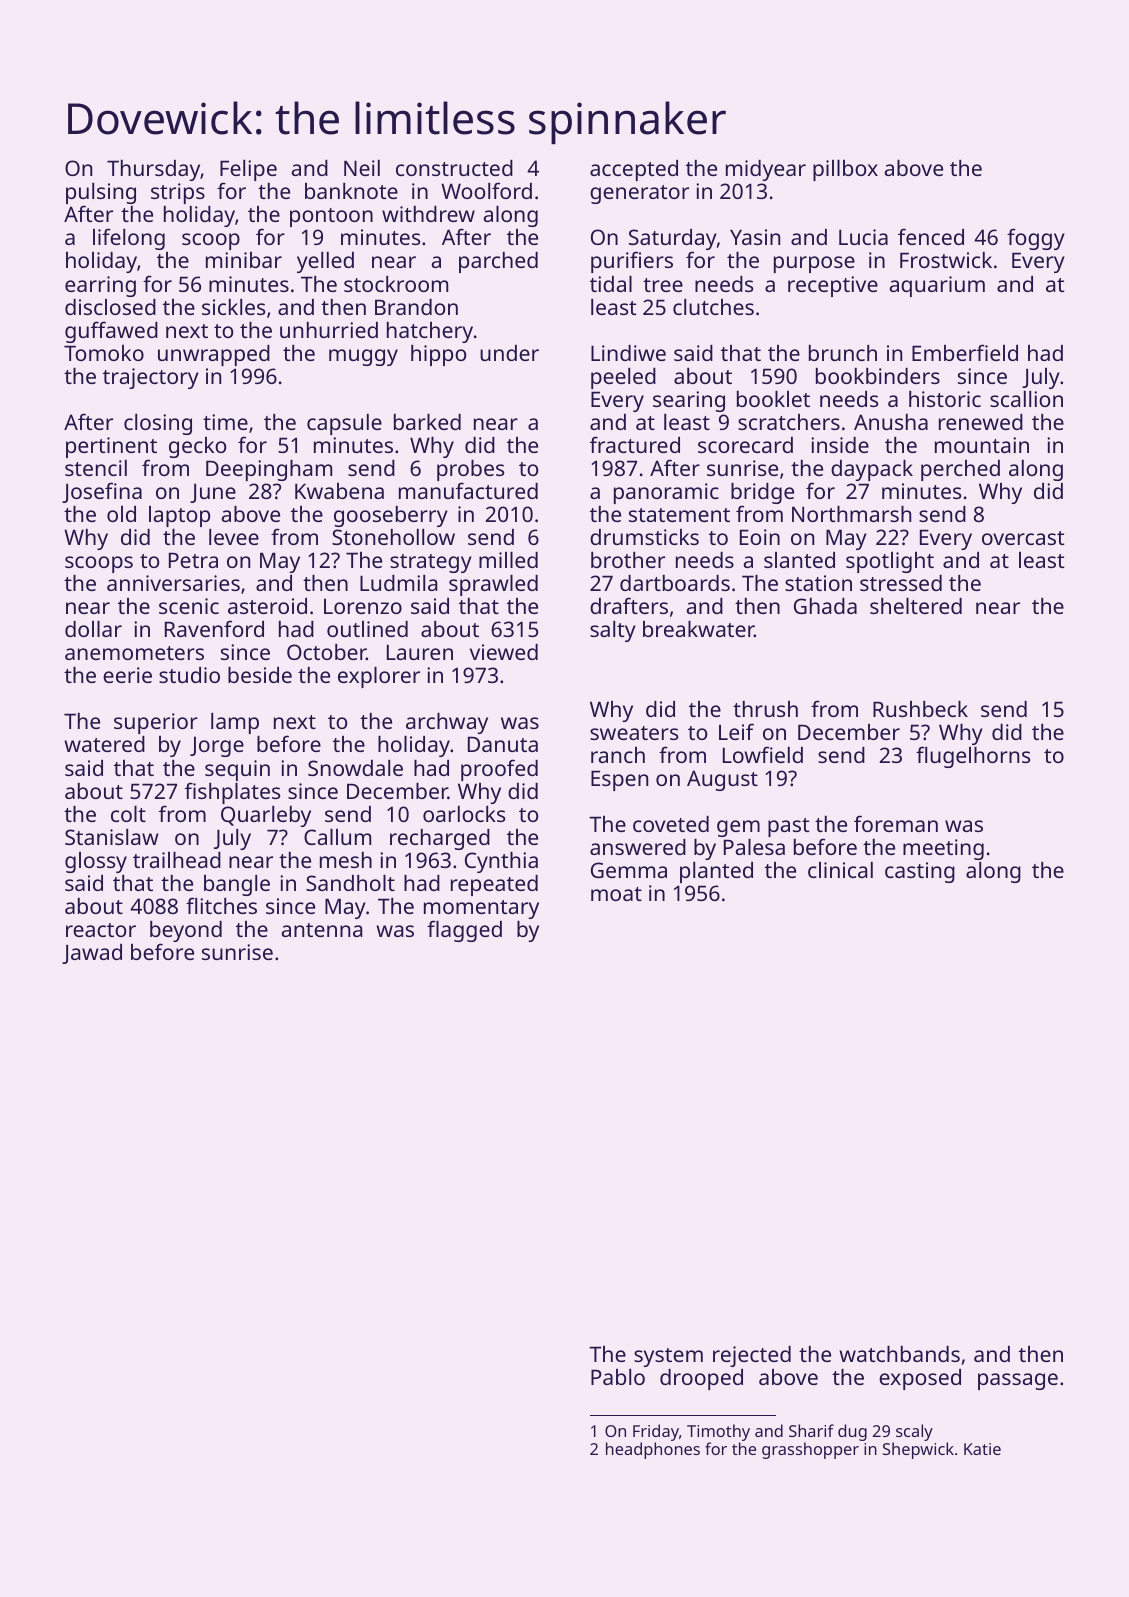 Image resolution: width=1129 pixels, height=1597 pixels. What do you see at coordinates (763, 754) in the image?
I see `Lowfield` at bounding box center [763, 754].
